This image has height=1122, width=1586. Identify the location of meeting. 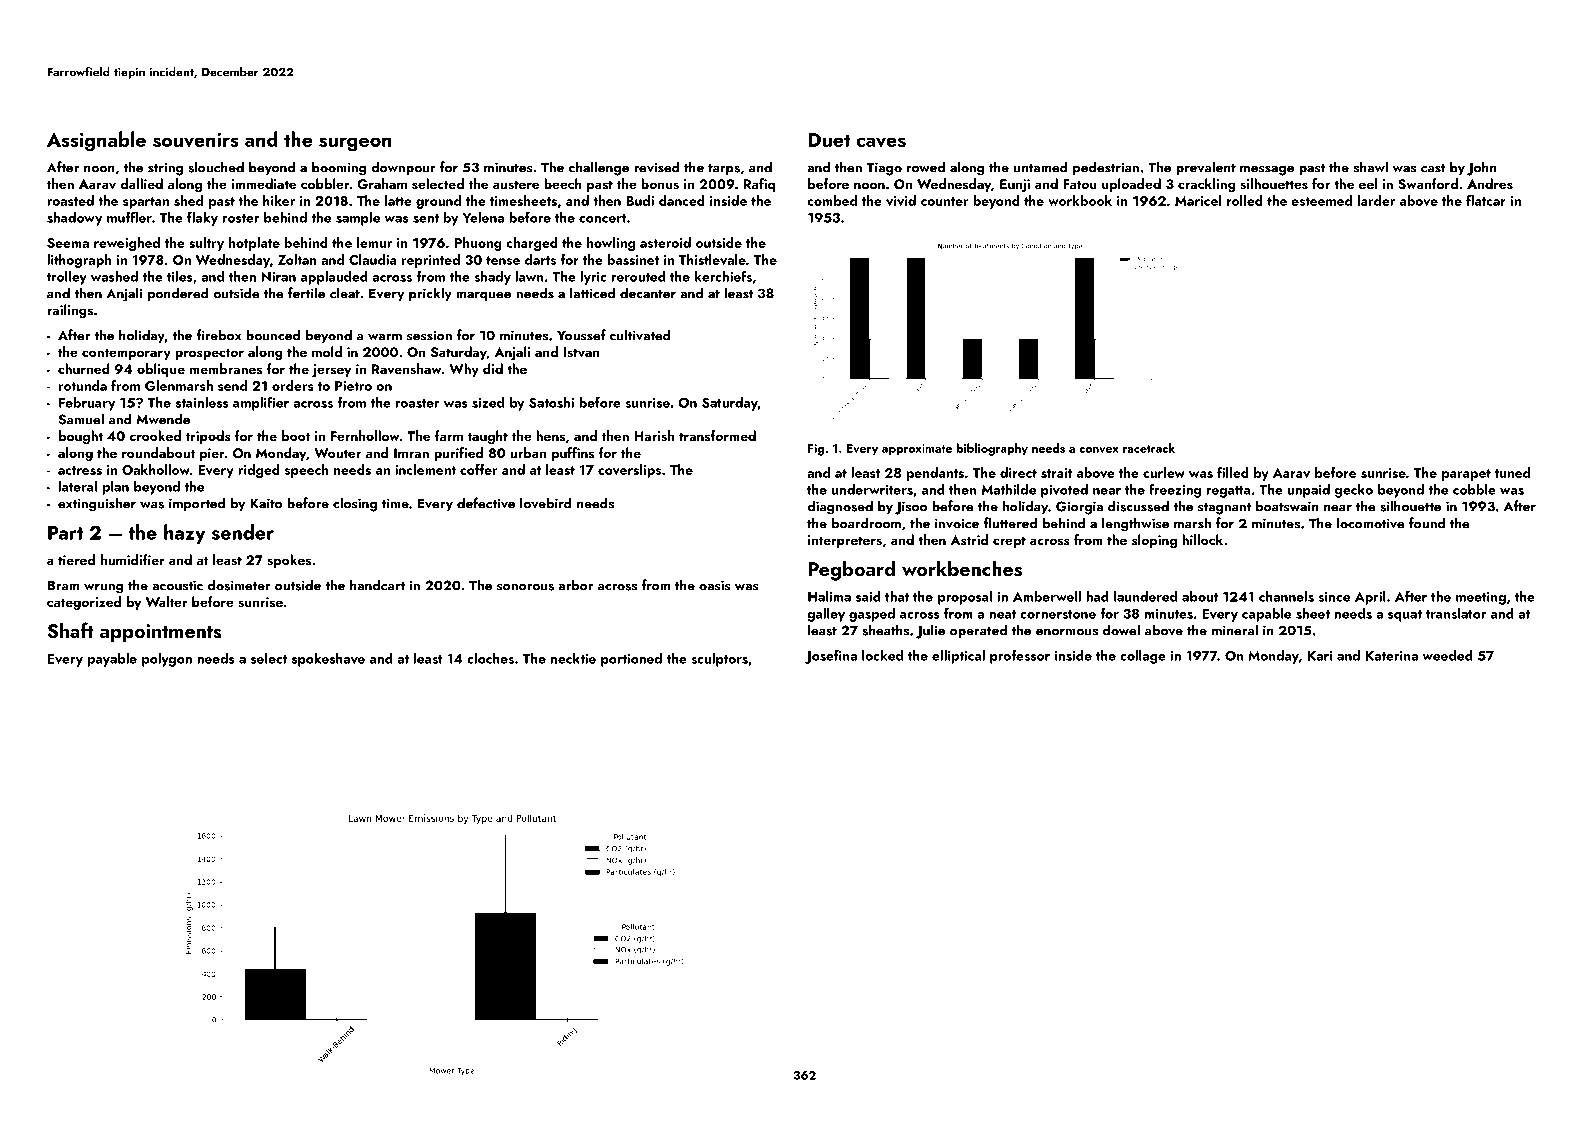
(1481, 598).
